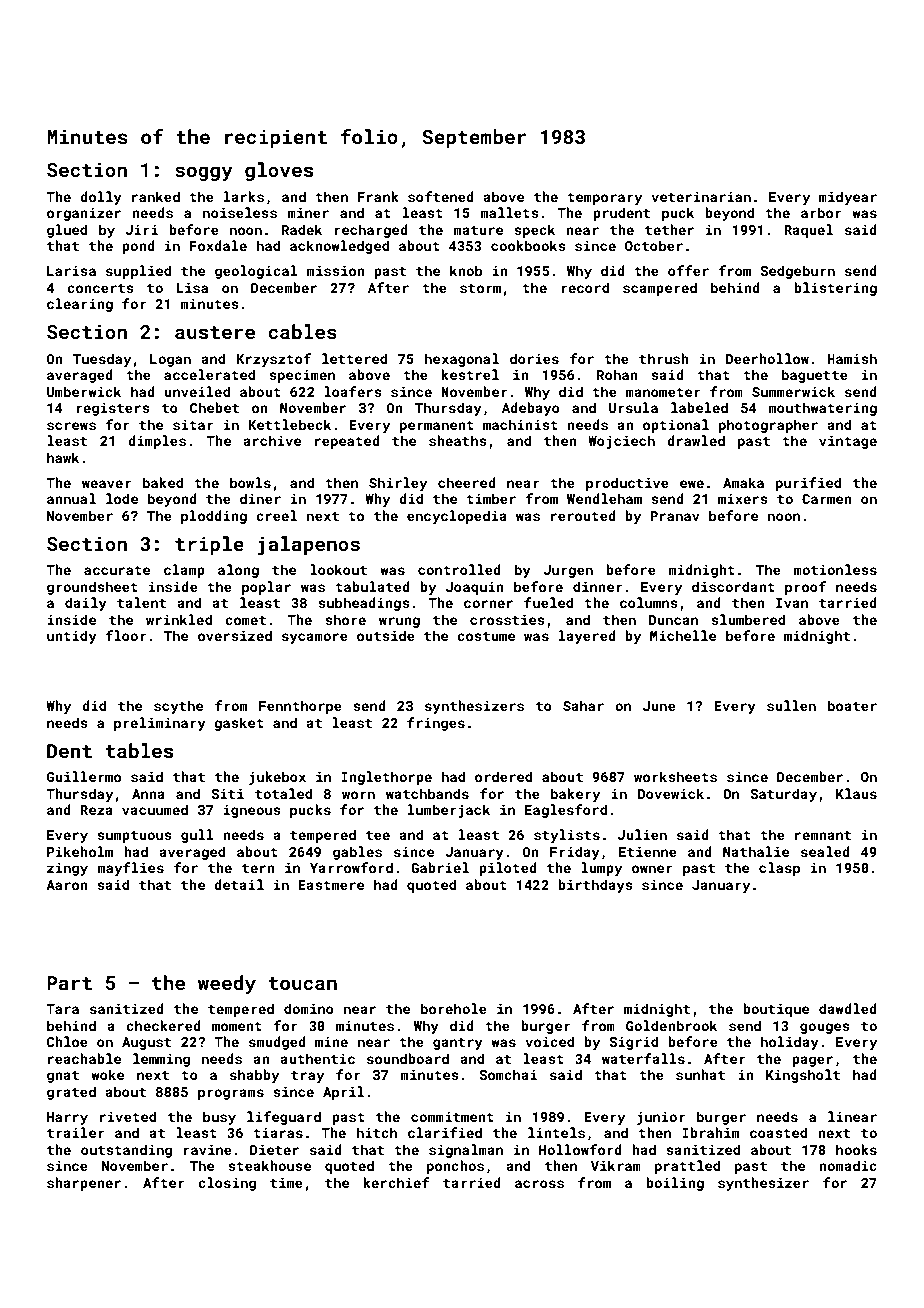 The height and width of the screenshot is (1308, 924). Describe the element at coordinates (160, 724) in the screenshot. I see `preliminary` at that location.
